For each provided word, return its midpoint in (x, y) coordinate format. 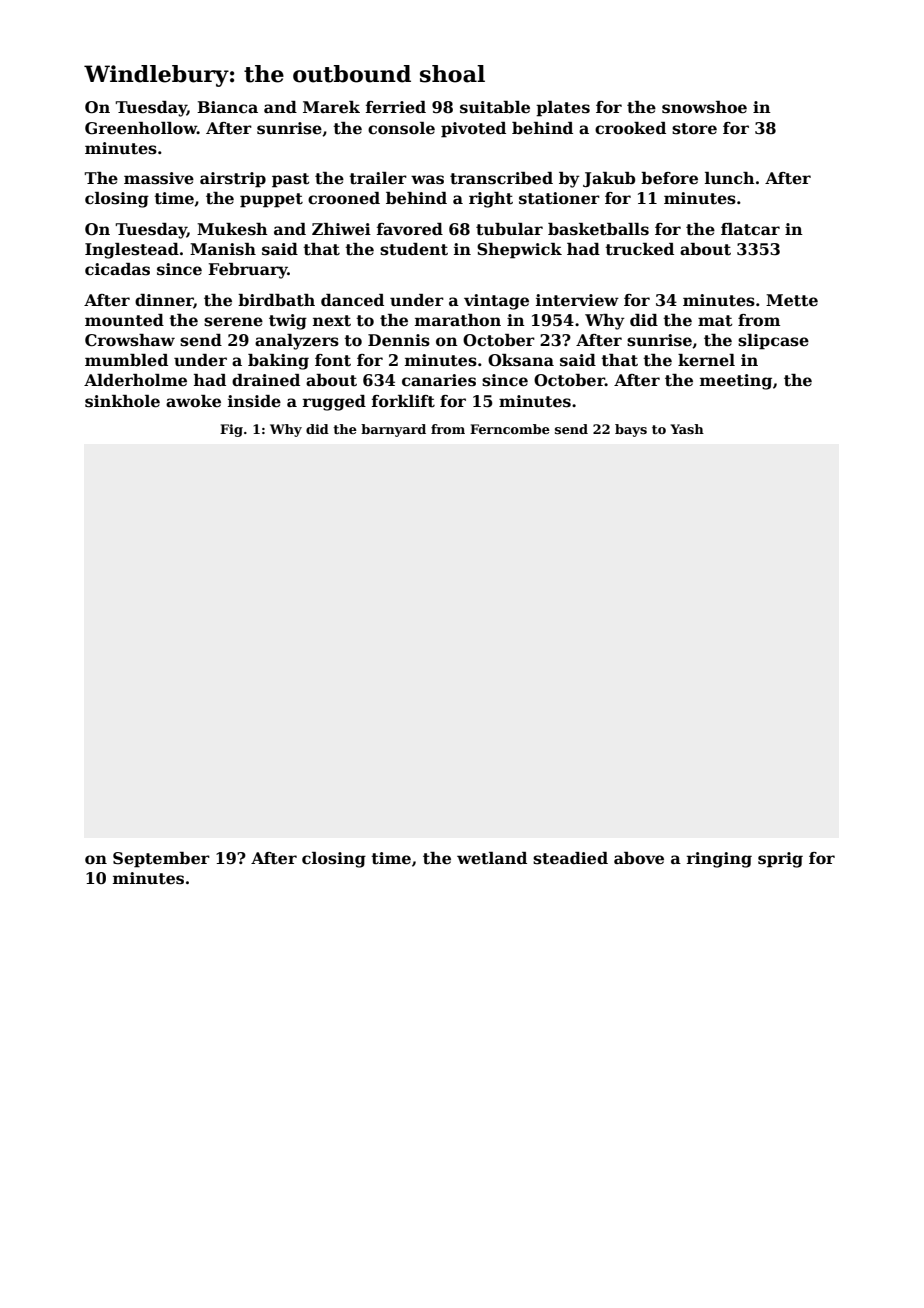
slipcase (773, 342)
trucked (639, 249)
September (161, 860)
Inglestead (132, 251)
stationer (559, 198)
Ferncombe (510, 429)
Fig (231, 430)
